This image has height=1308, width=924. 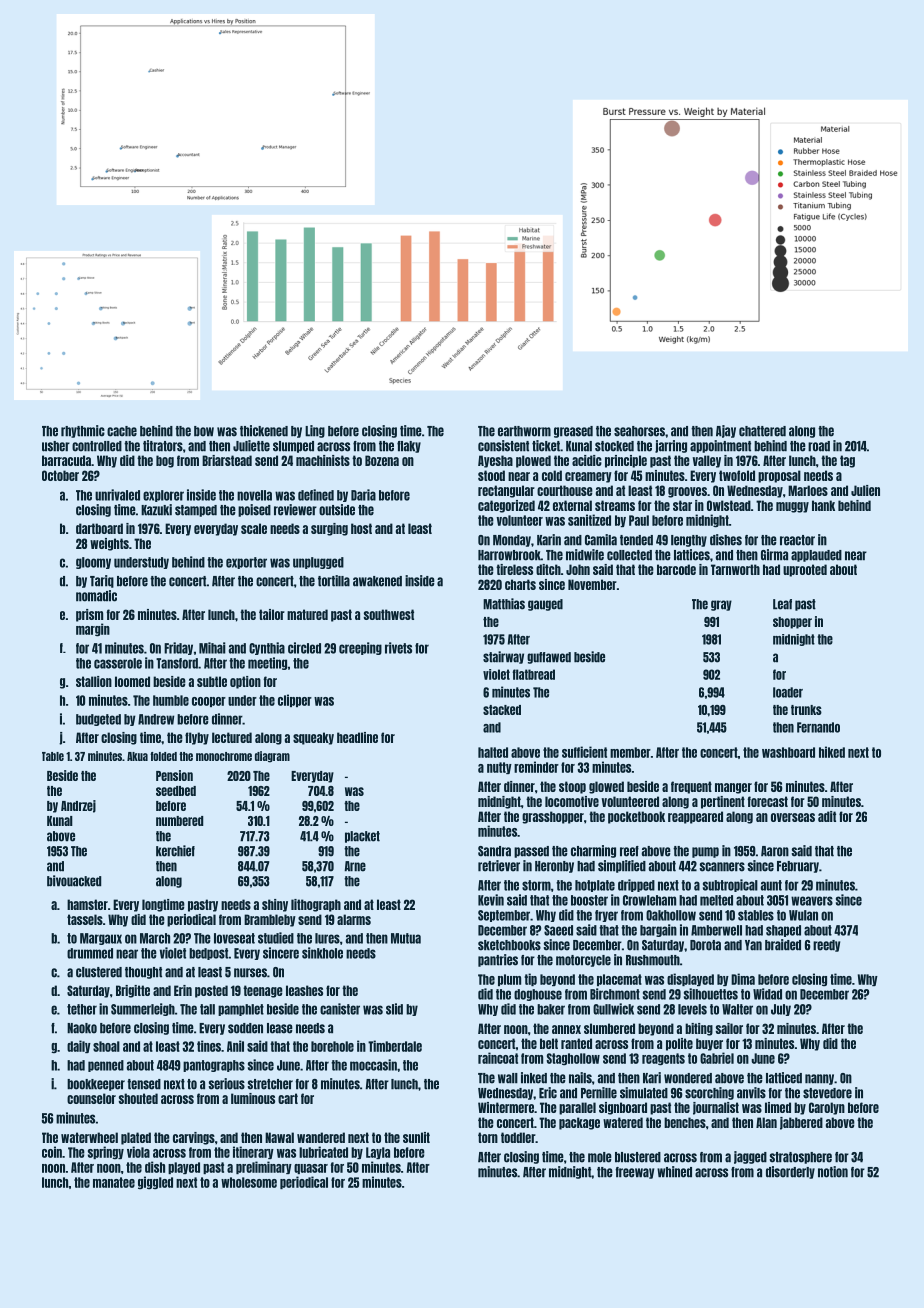 What do you see at coordinates (488, 1137) in the image?
I see `torn` at bounding box center [488, 1137].
